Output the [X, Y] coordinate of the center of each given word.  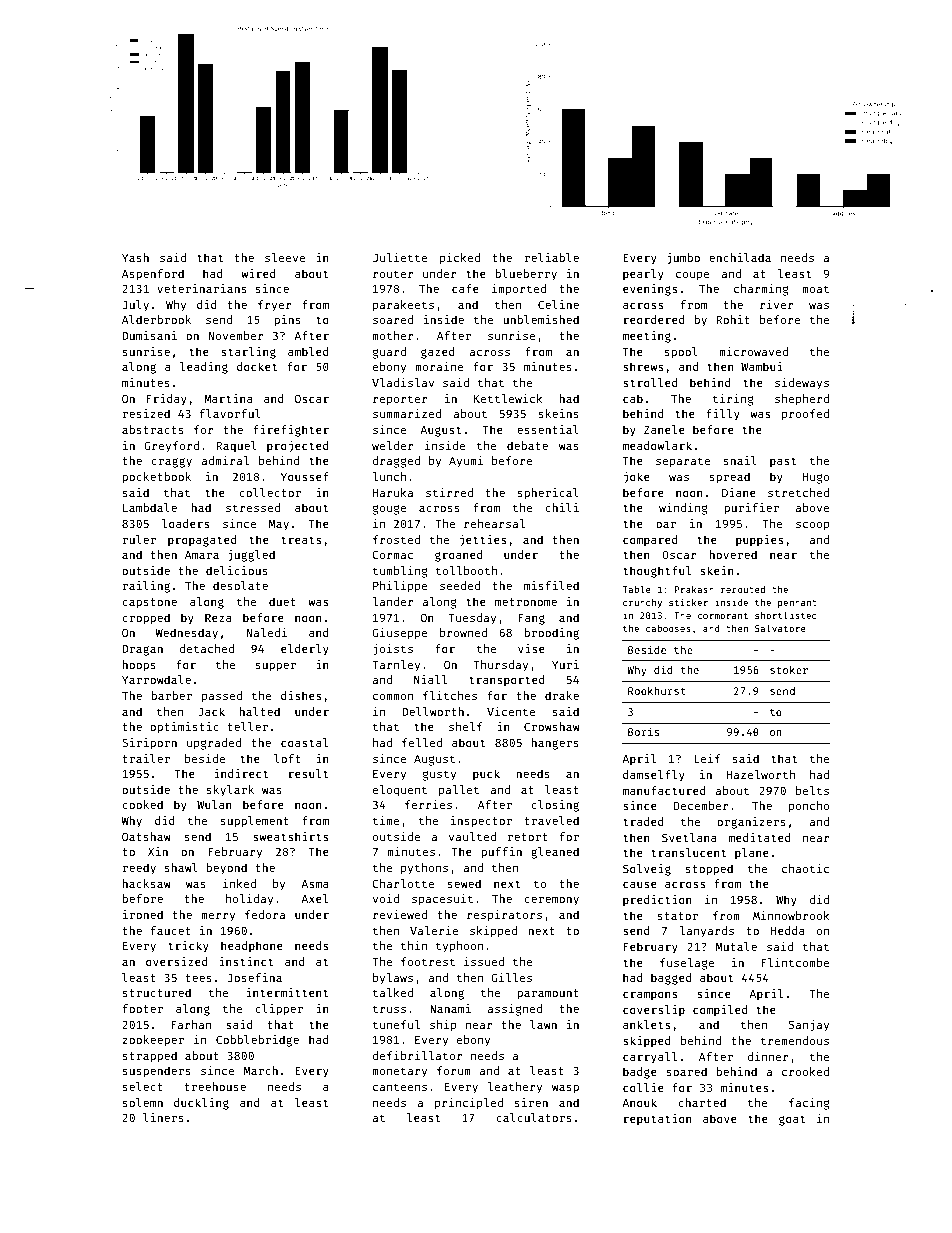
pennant [797, 604]
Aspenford [153, 275]
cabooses [668, 628]
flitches [450, 695]
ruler [139, 539]
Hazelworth [761, 774]
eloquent [400, 791]
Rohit [733, 319]
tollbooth [466, 570]
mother [392, 335]
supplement [255, 822]
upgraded [214, 744]
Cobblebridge [257, 1041]
